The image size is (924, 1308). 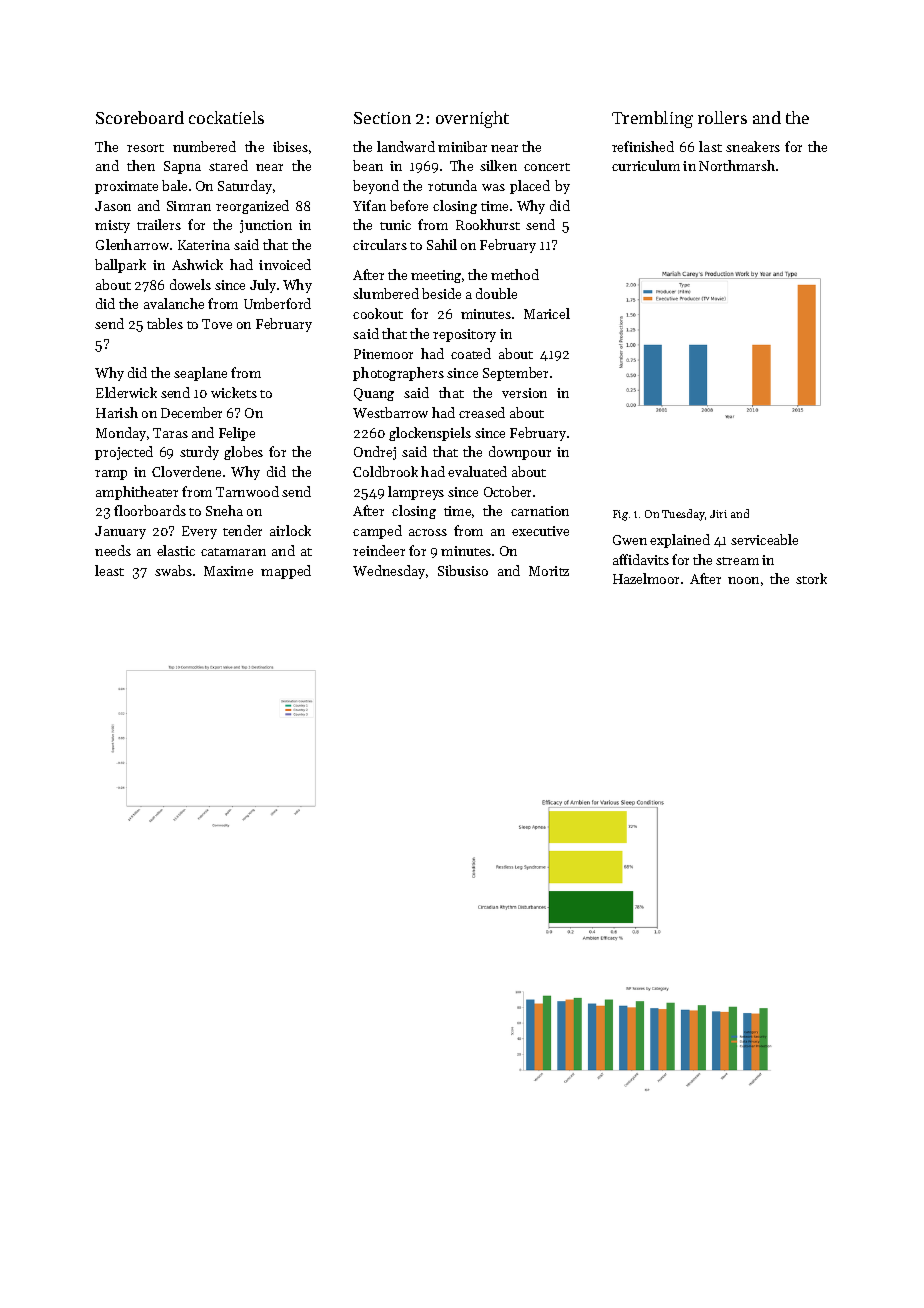 I want to click on repository, so click(x=464, y=335).
